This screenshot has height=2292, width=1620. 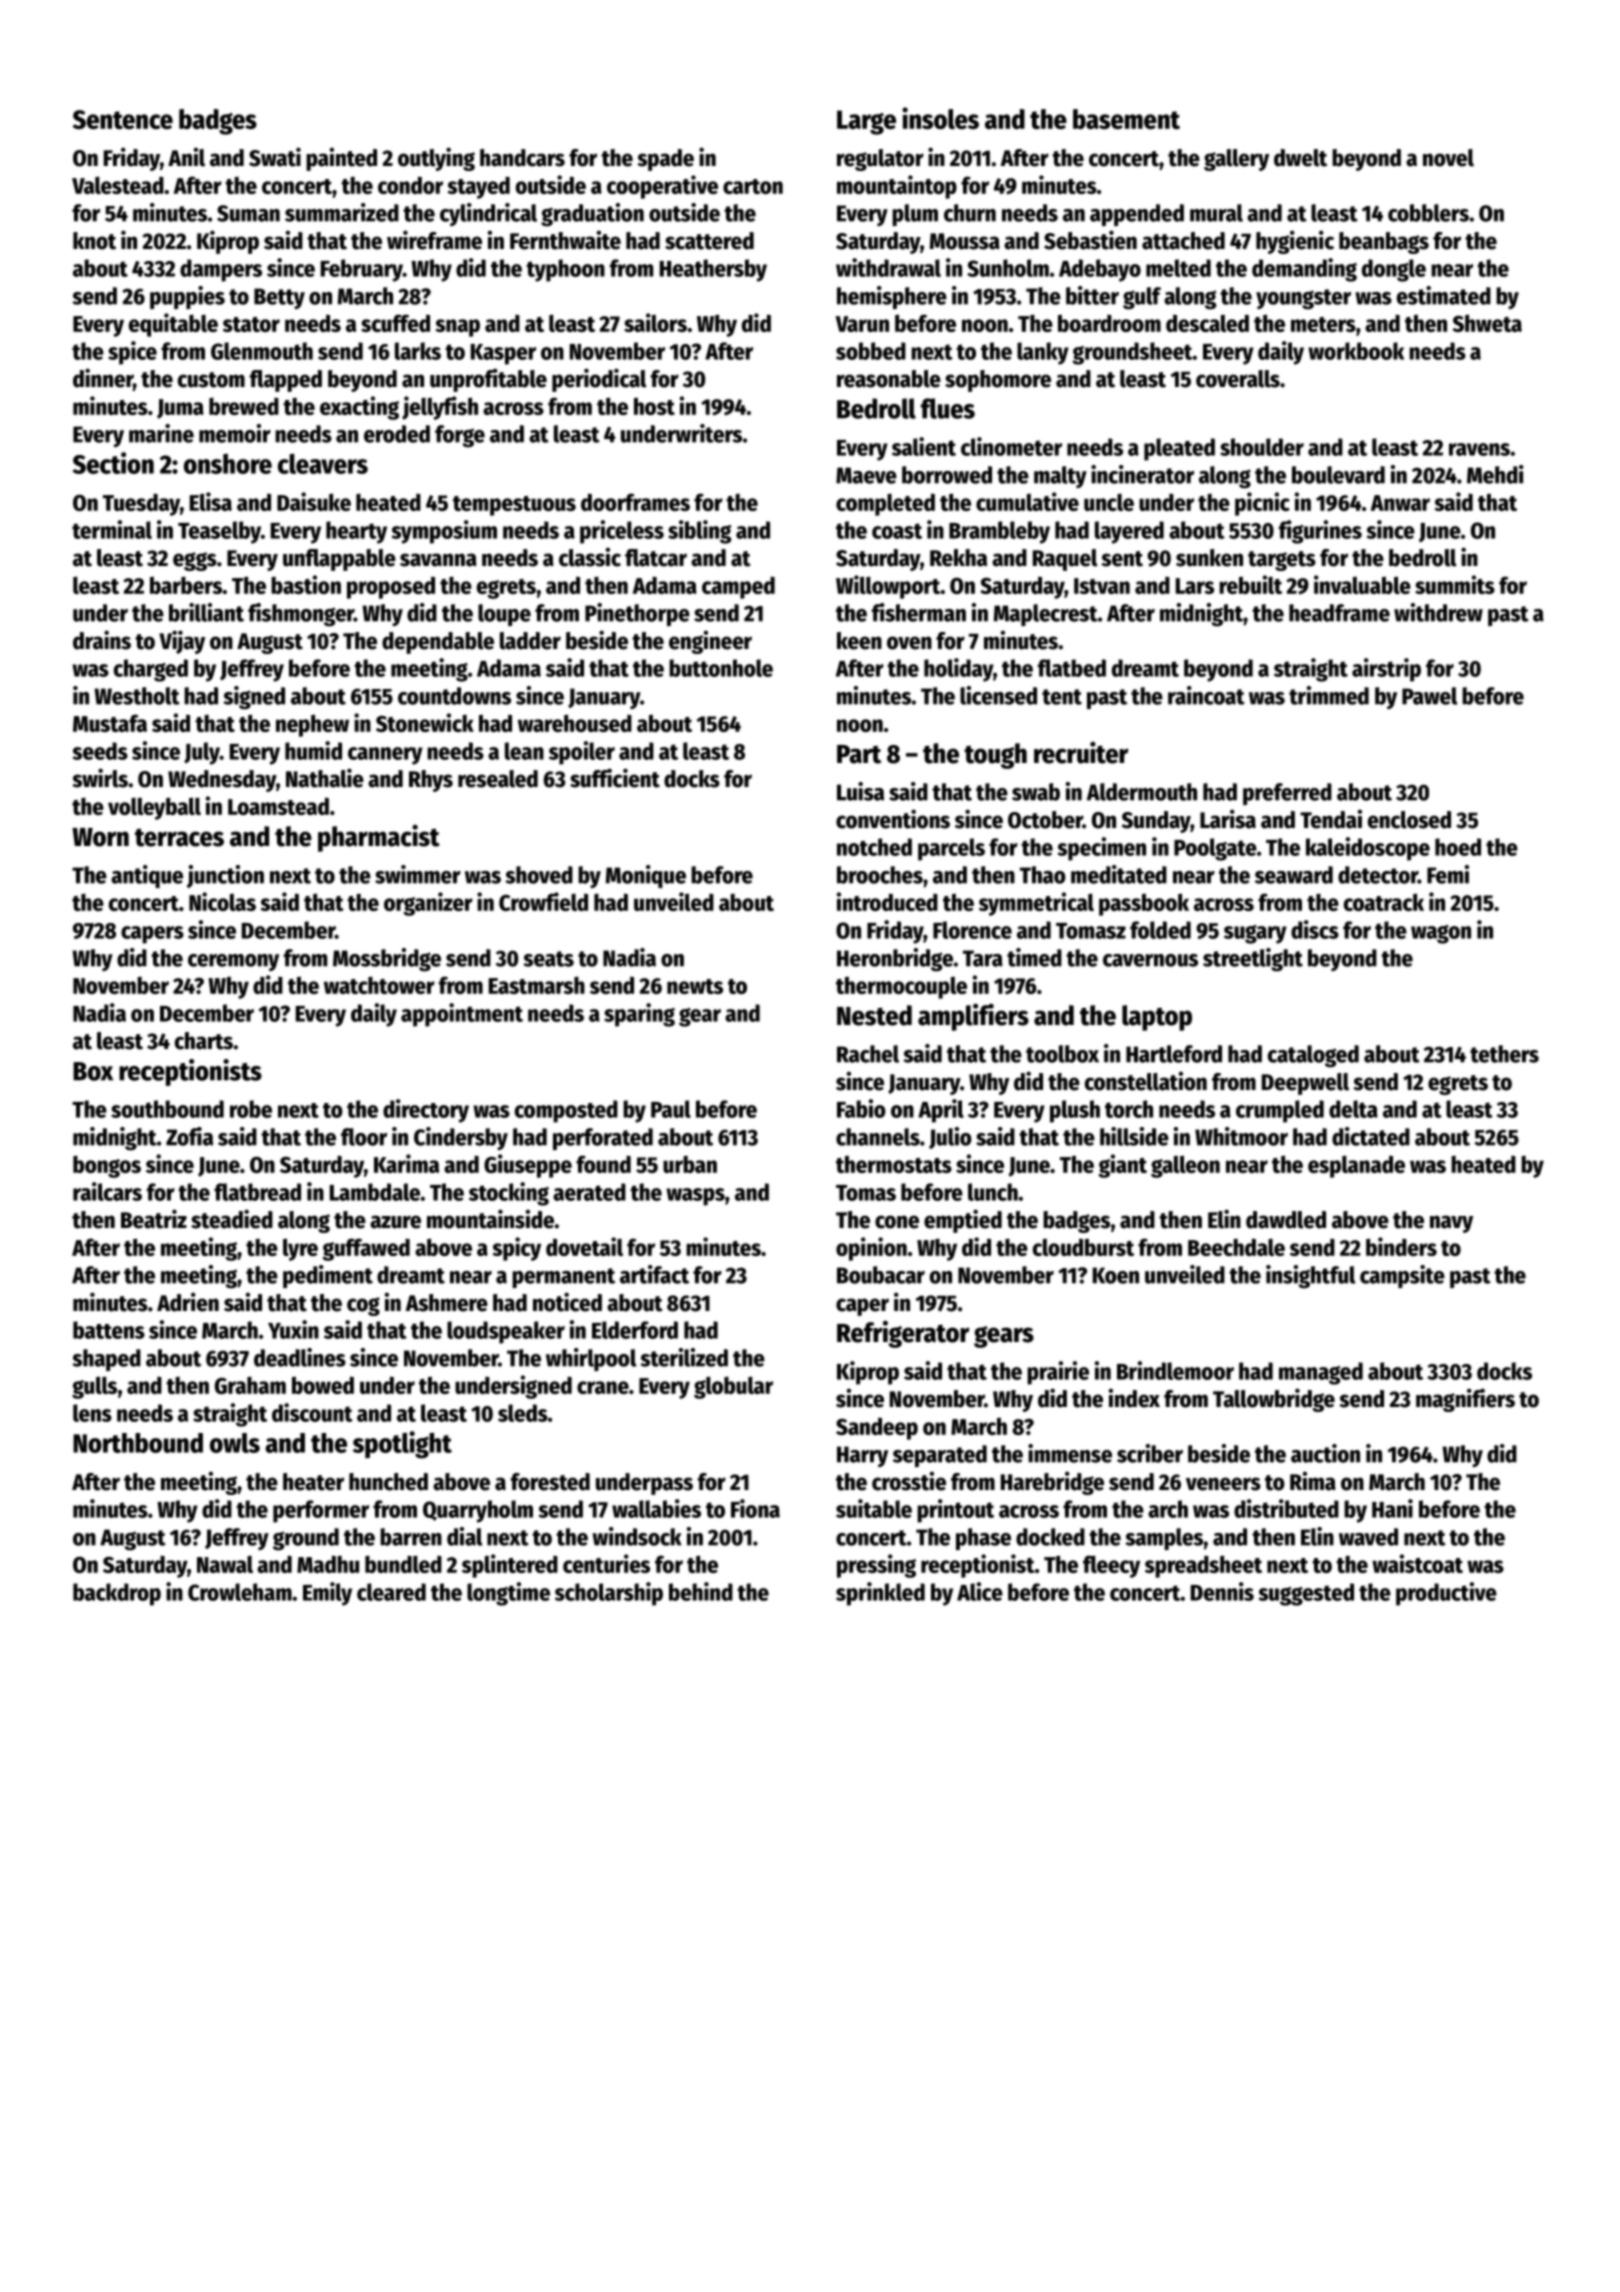 I want to click on outlying, so click(x=436, y=159).
